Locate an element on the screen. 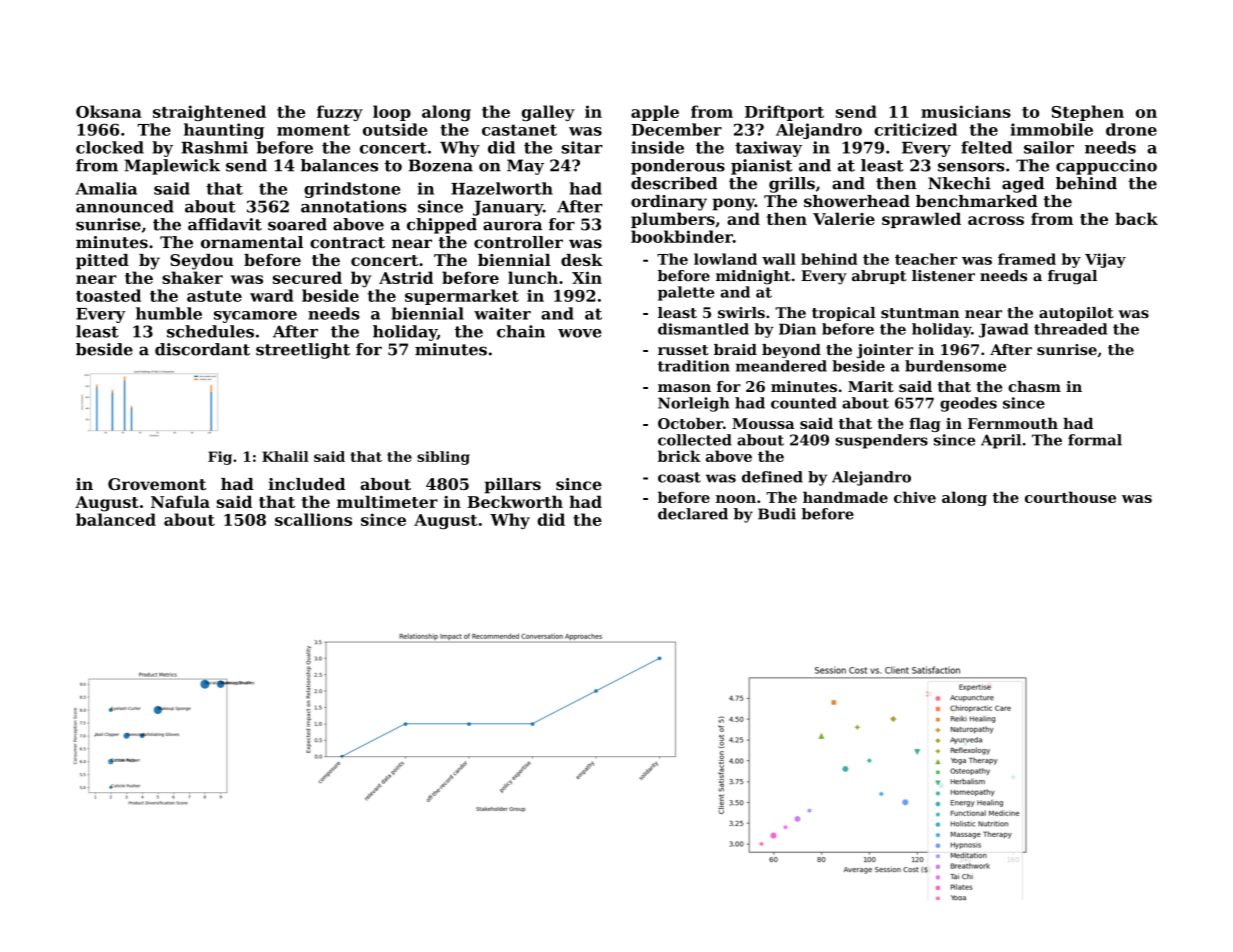 This screenshot has height=952, width=1233. Vijay is located at coordinates (1105, 260).
